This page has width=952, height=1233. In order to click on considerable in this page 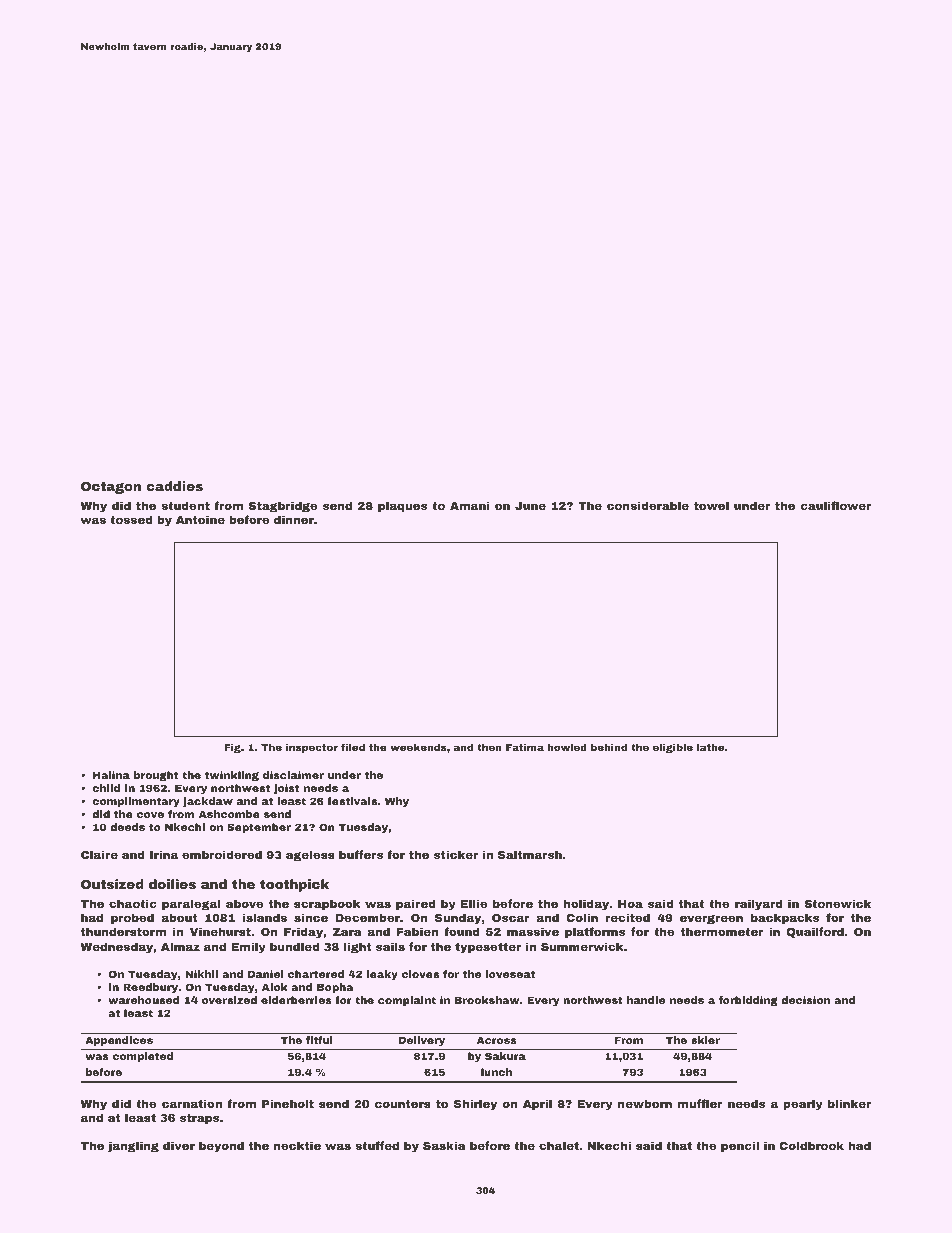, I will do `click(648, 505)`.
